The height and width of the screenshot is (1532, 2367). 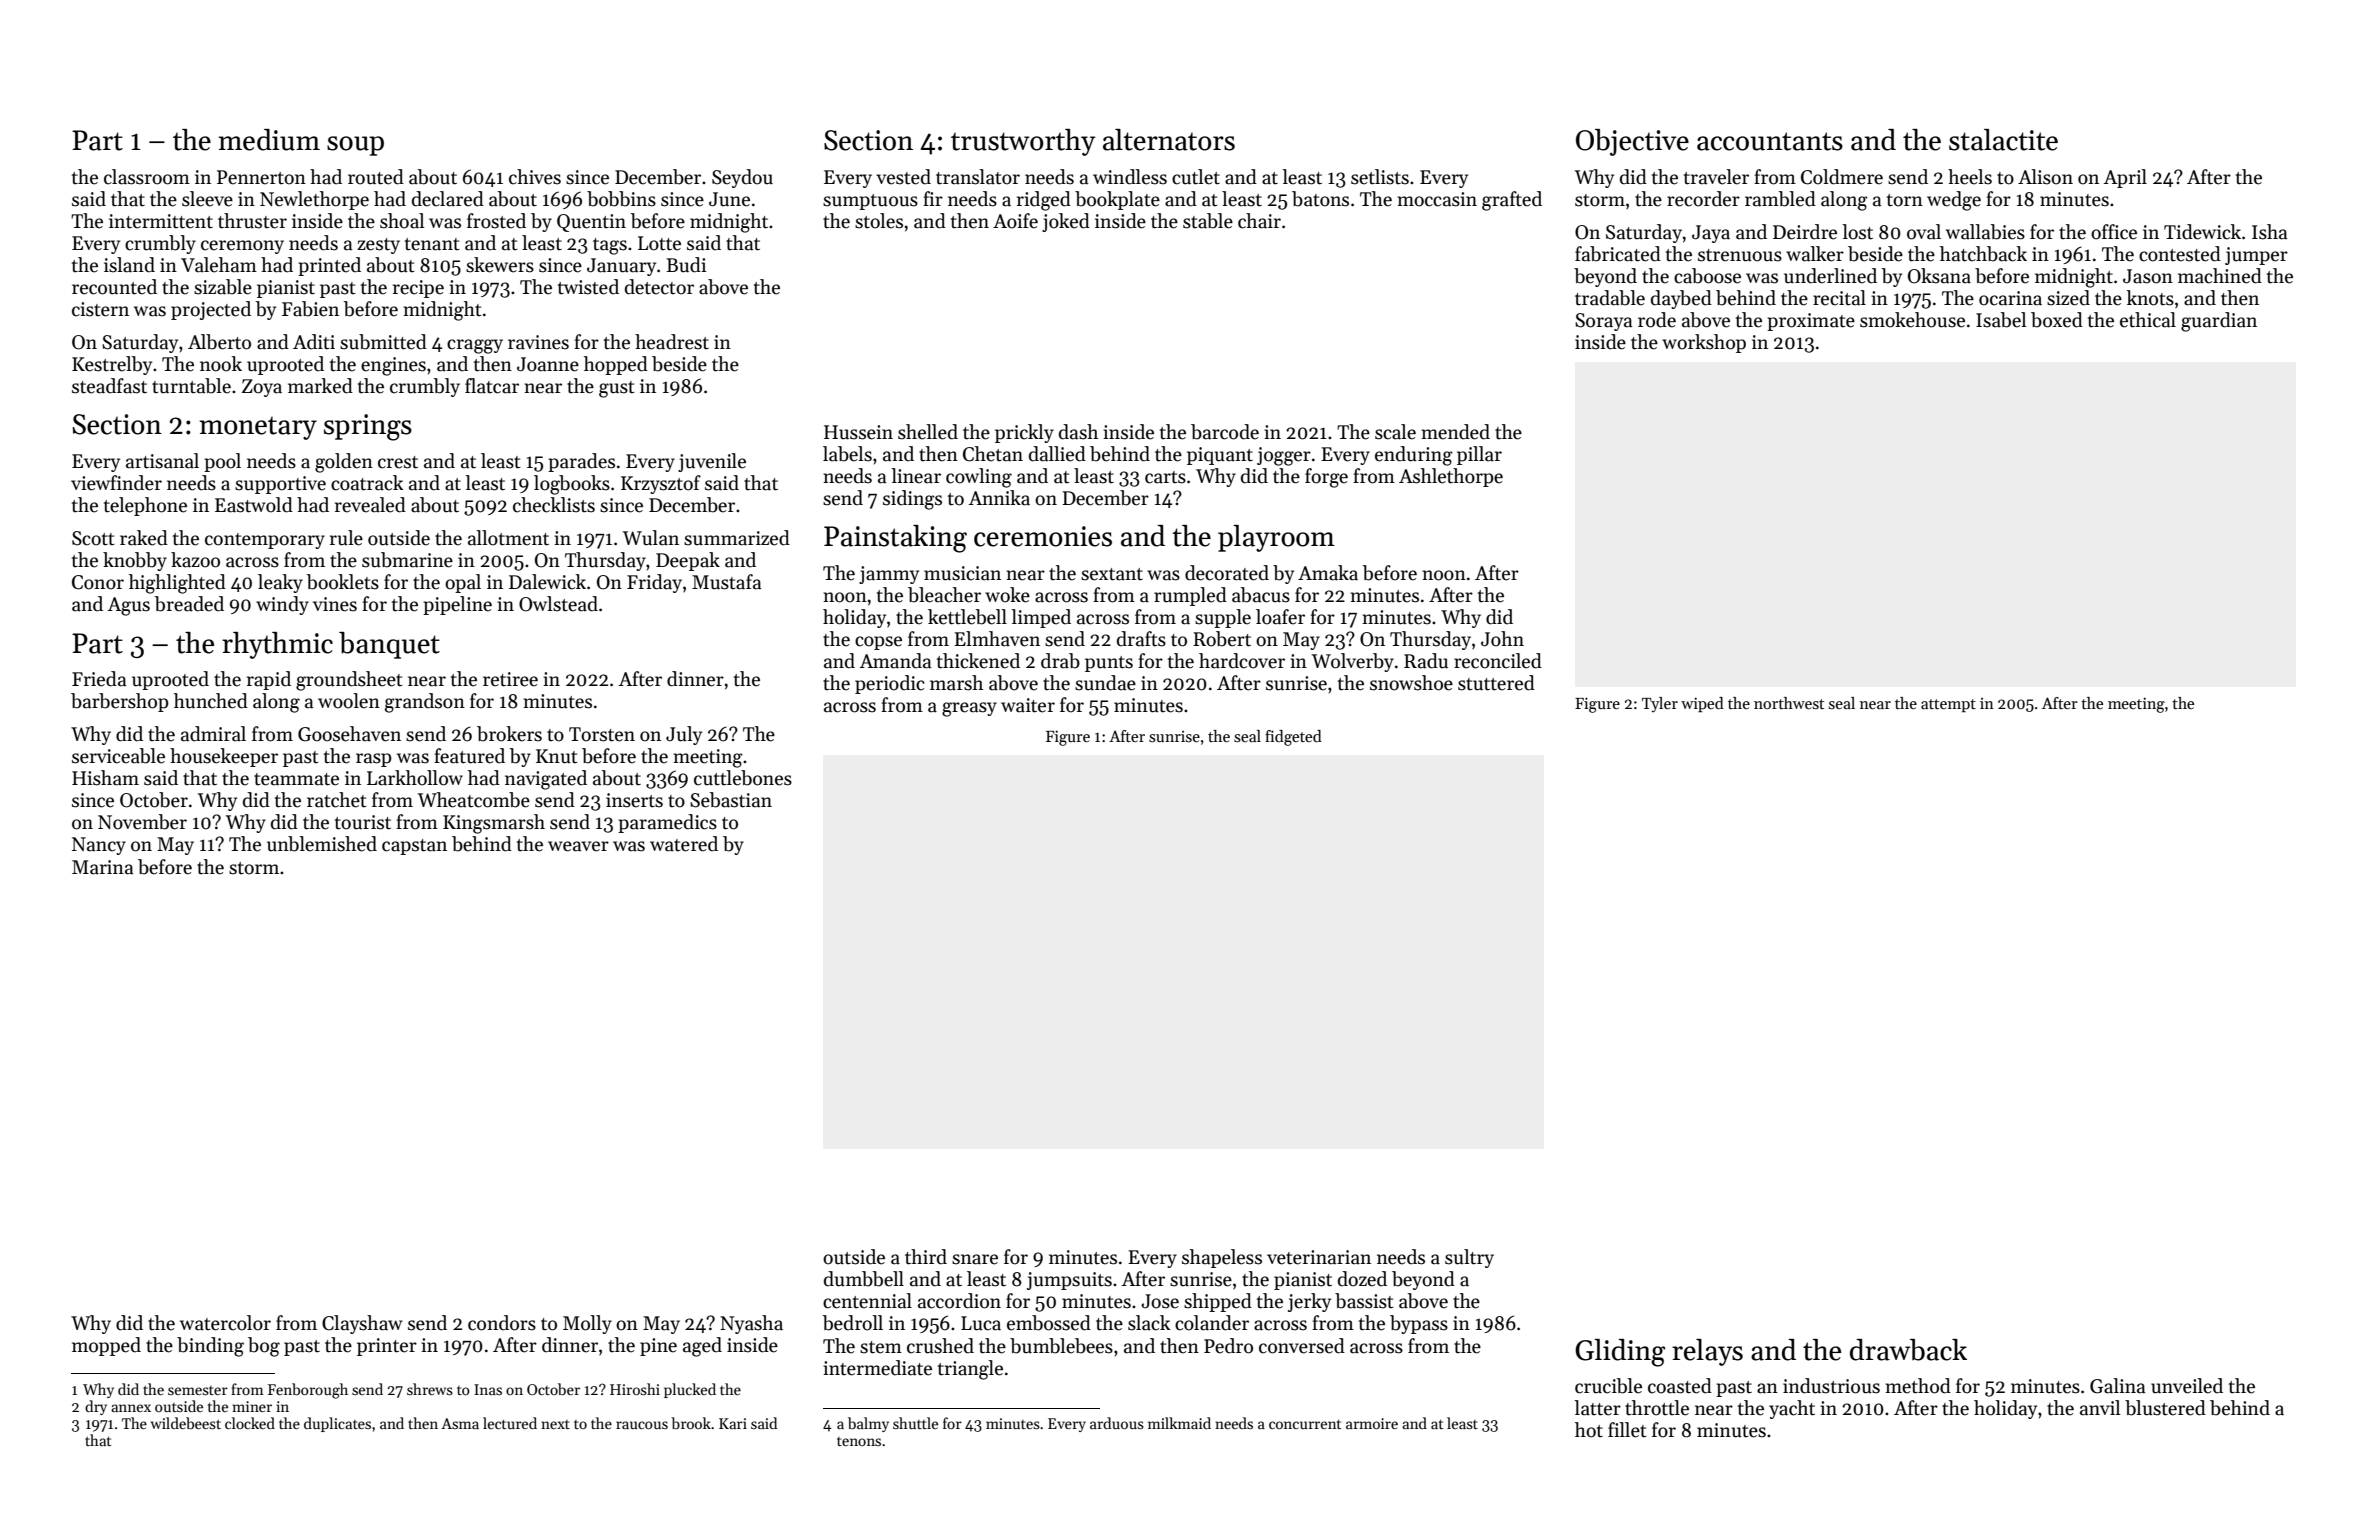 What do you see at coordinates (1169, 140) in the screenshot?
I see `alternators` at bounding box center [1169, 140].
